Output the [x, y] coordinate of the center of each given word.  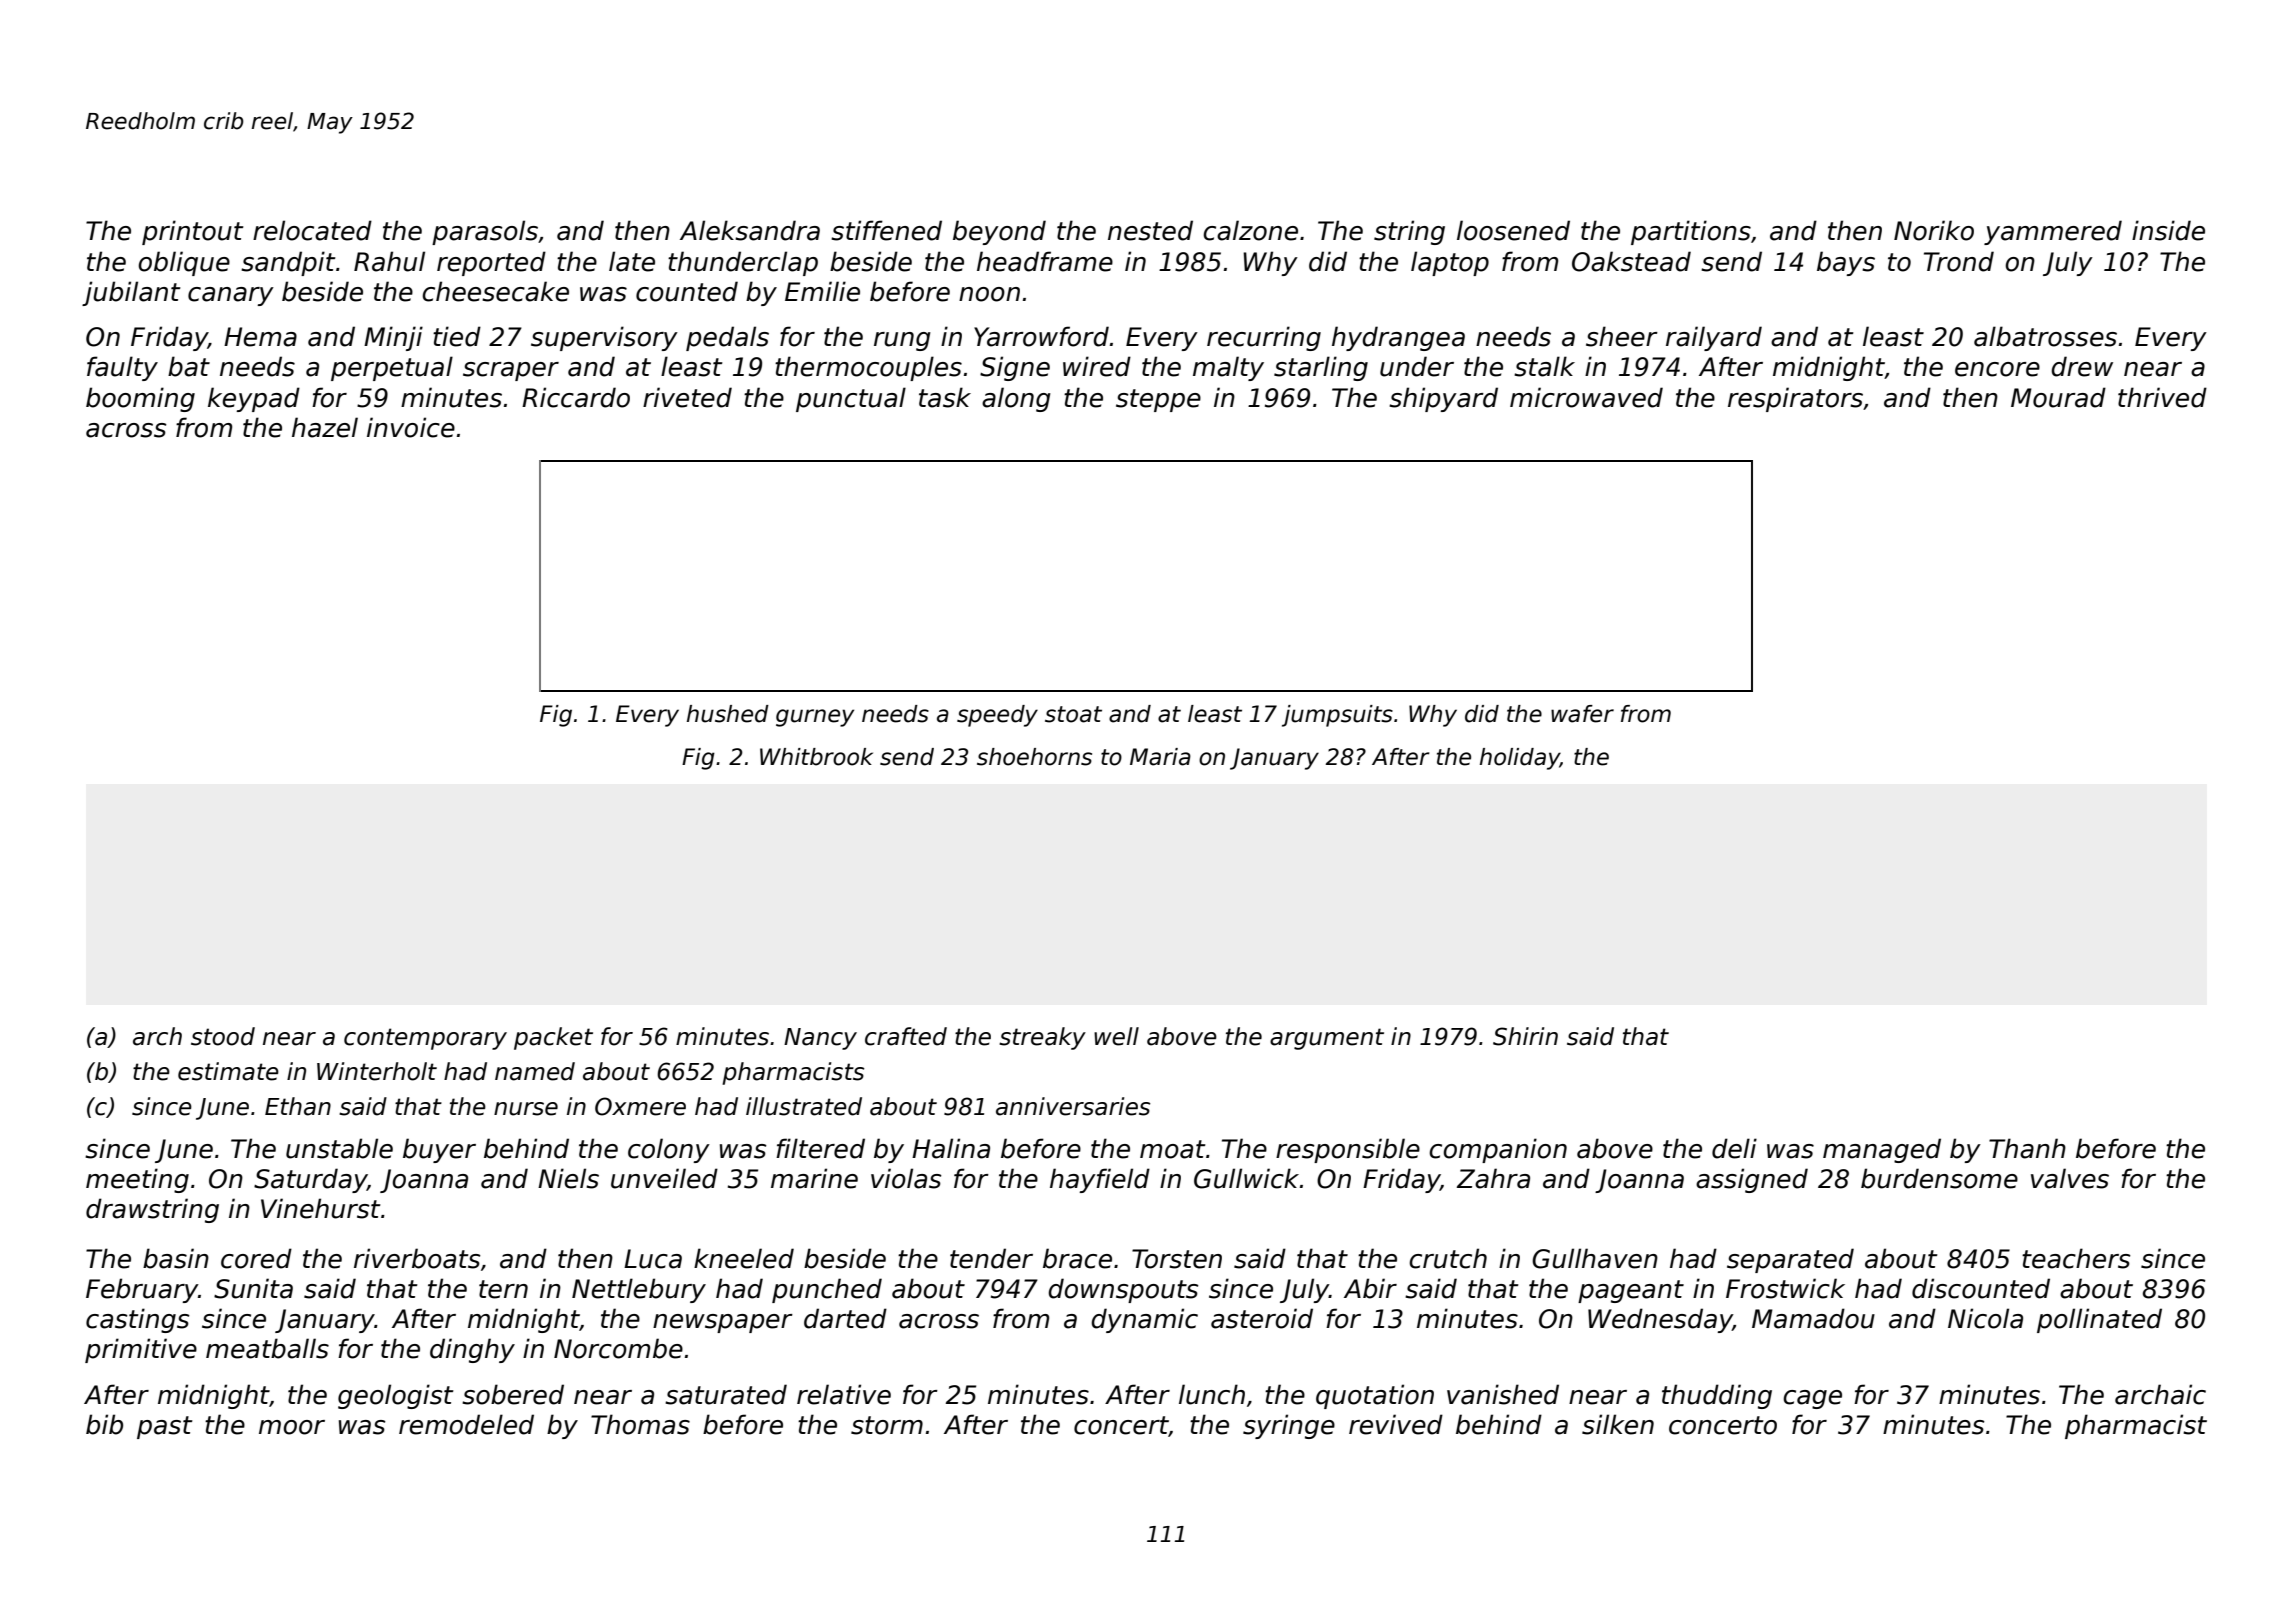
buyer [439, 1150]
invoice [411, 427]
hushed [728, 714]
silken [1618, 1424]
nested [1150, 230]
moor [292, 1427]
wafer [1582, 714]
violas [906, 1178]
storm [887, 1425]
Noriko [1934, 230]
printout [193, 232]
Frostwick [1785, 1288]
